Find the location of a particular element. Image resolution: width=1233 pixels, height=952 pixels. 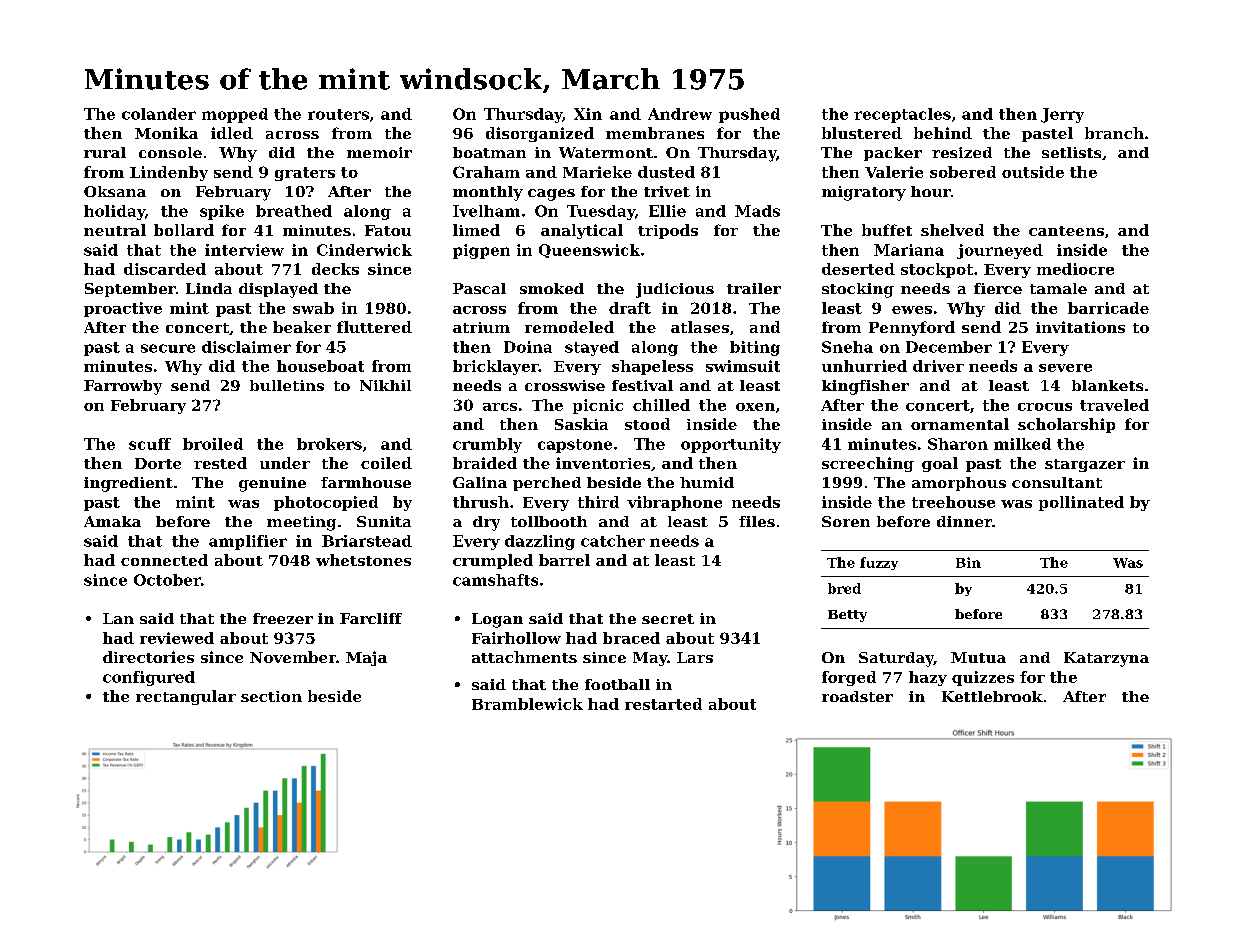

Xin is located at coordinates (588, 114).
